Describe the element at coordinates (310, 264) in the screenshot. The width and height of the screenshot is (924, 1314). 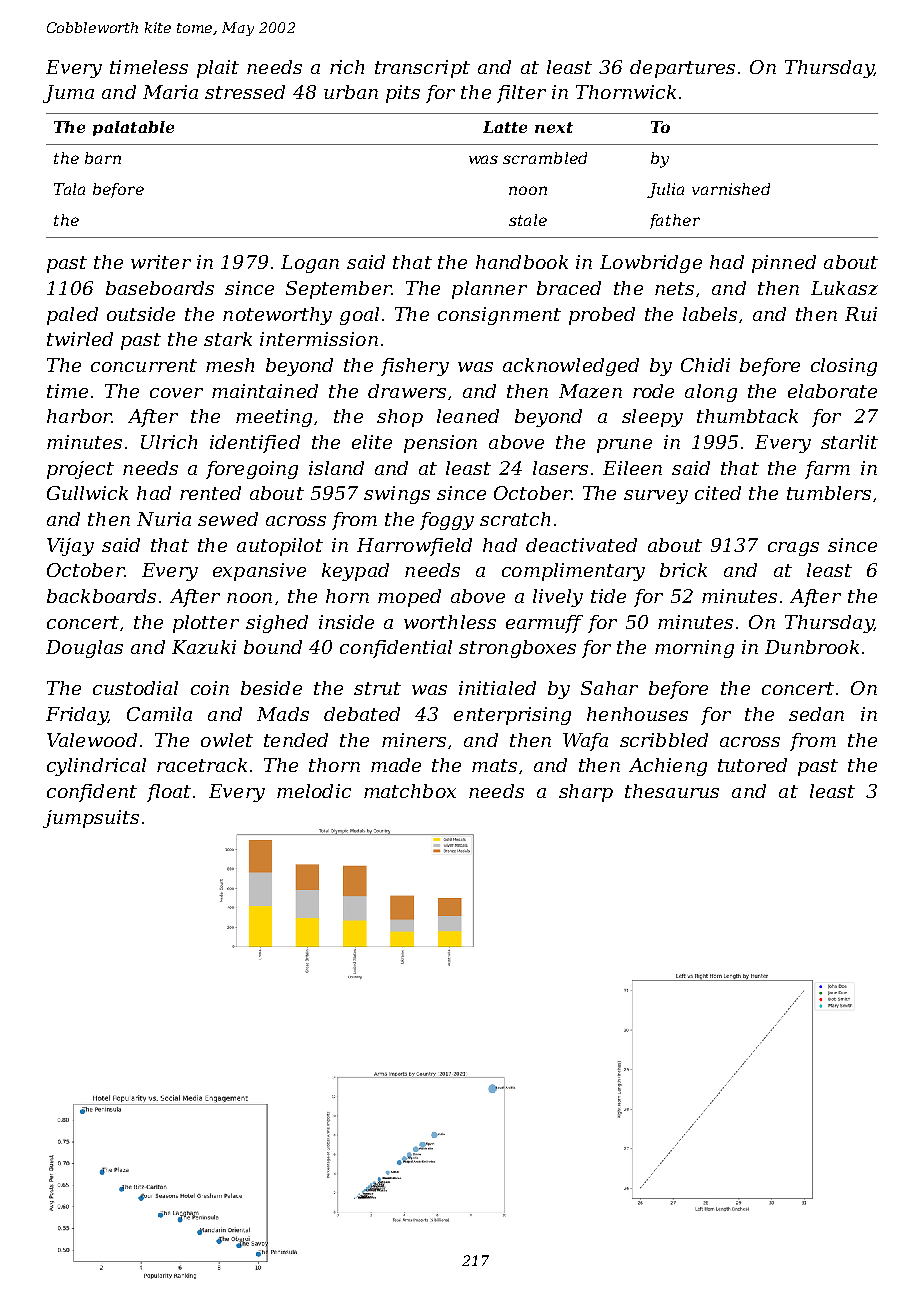
I see `Logan` at that location.
